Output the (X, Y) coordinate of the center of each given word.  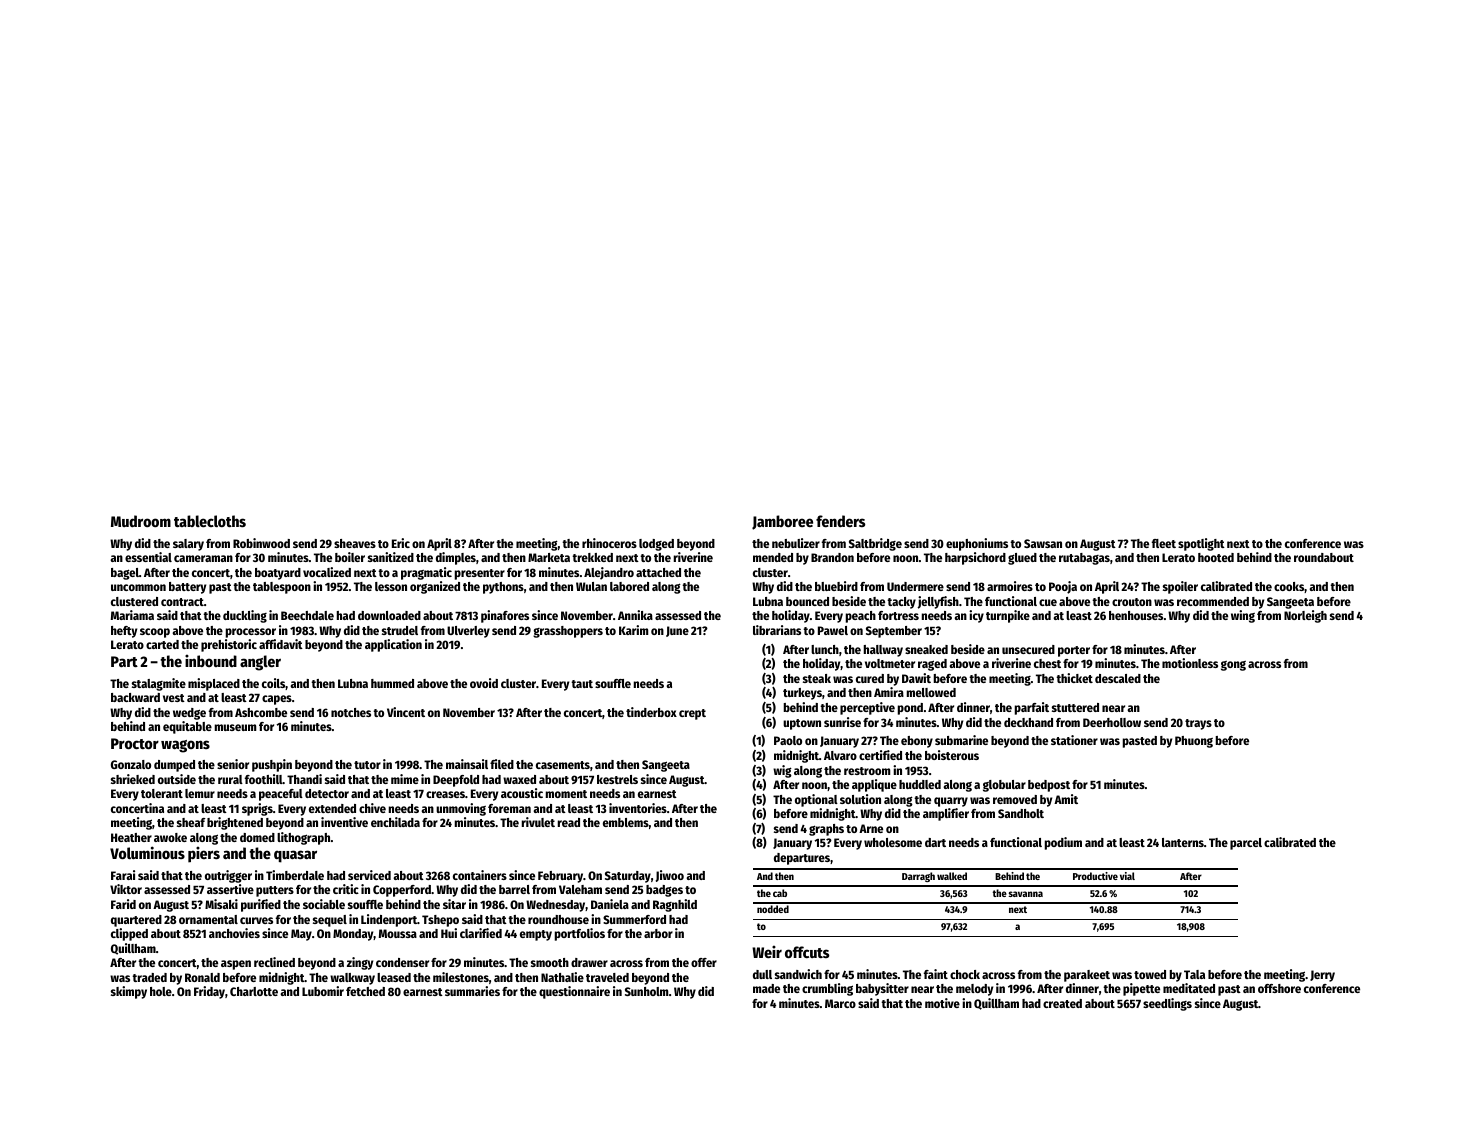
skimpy (129, 992)
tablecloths (210, 521)
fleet (1164, 543)
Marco (840, 1003)
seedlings (1167, 1004)
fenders (840, 521)
